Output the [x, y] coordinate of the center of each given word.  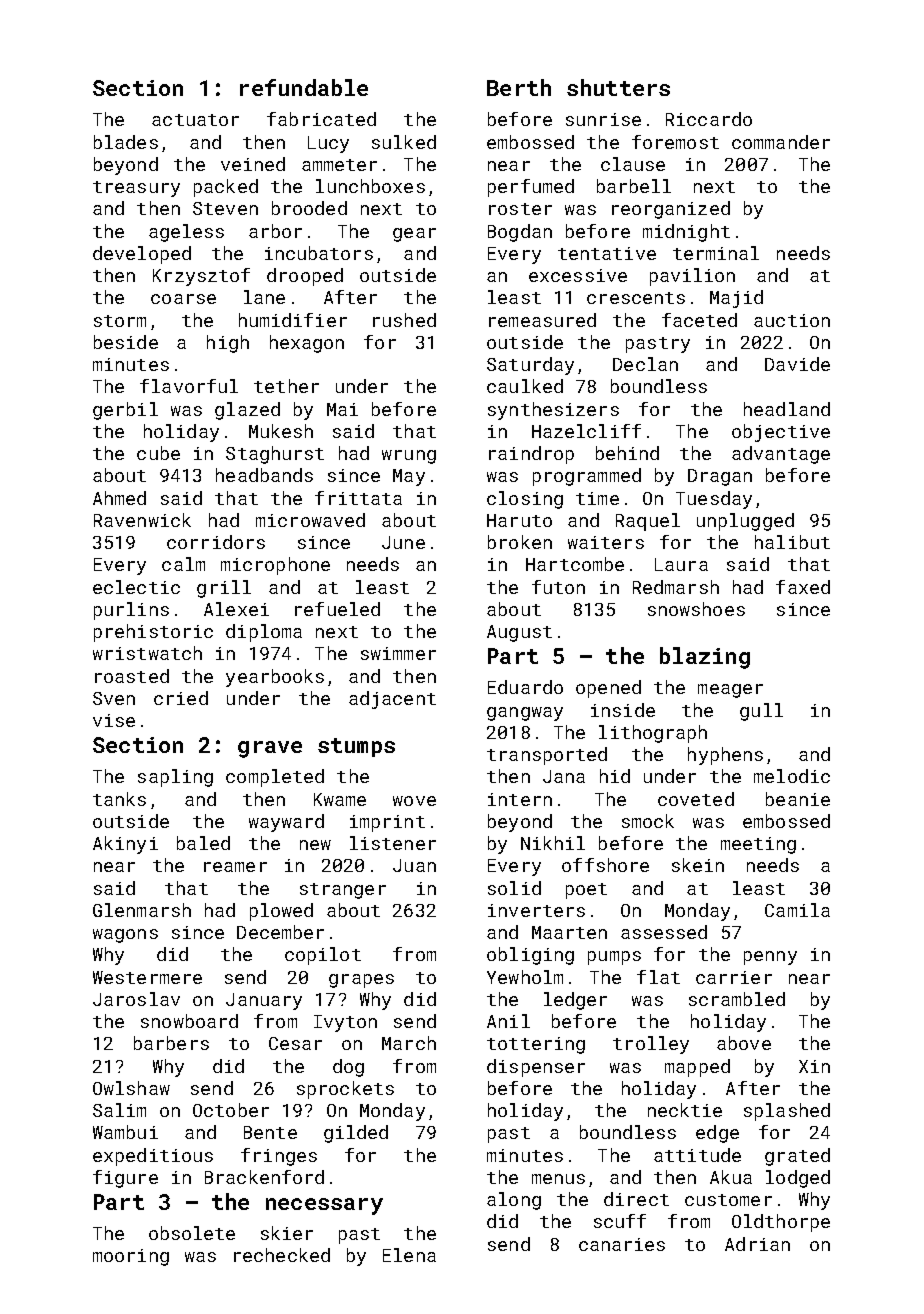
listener [393, 843]
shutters [618, 87]
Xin [814, 1066]
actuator [195, 120]
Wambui [125, 1132]
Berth [519, 87]
